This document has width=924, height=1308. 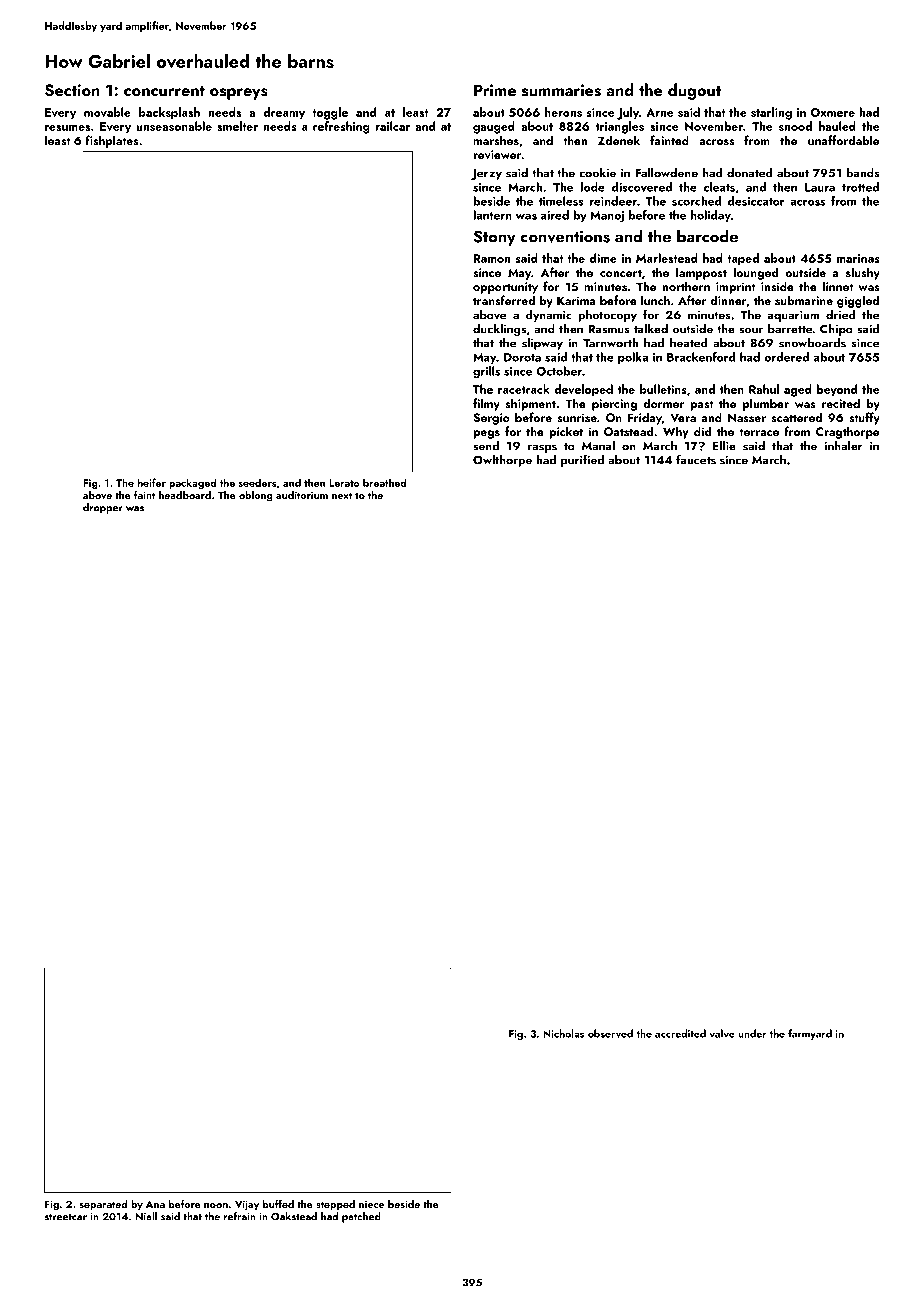 I want to click on dropper, so click(x=103, y=508).
